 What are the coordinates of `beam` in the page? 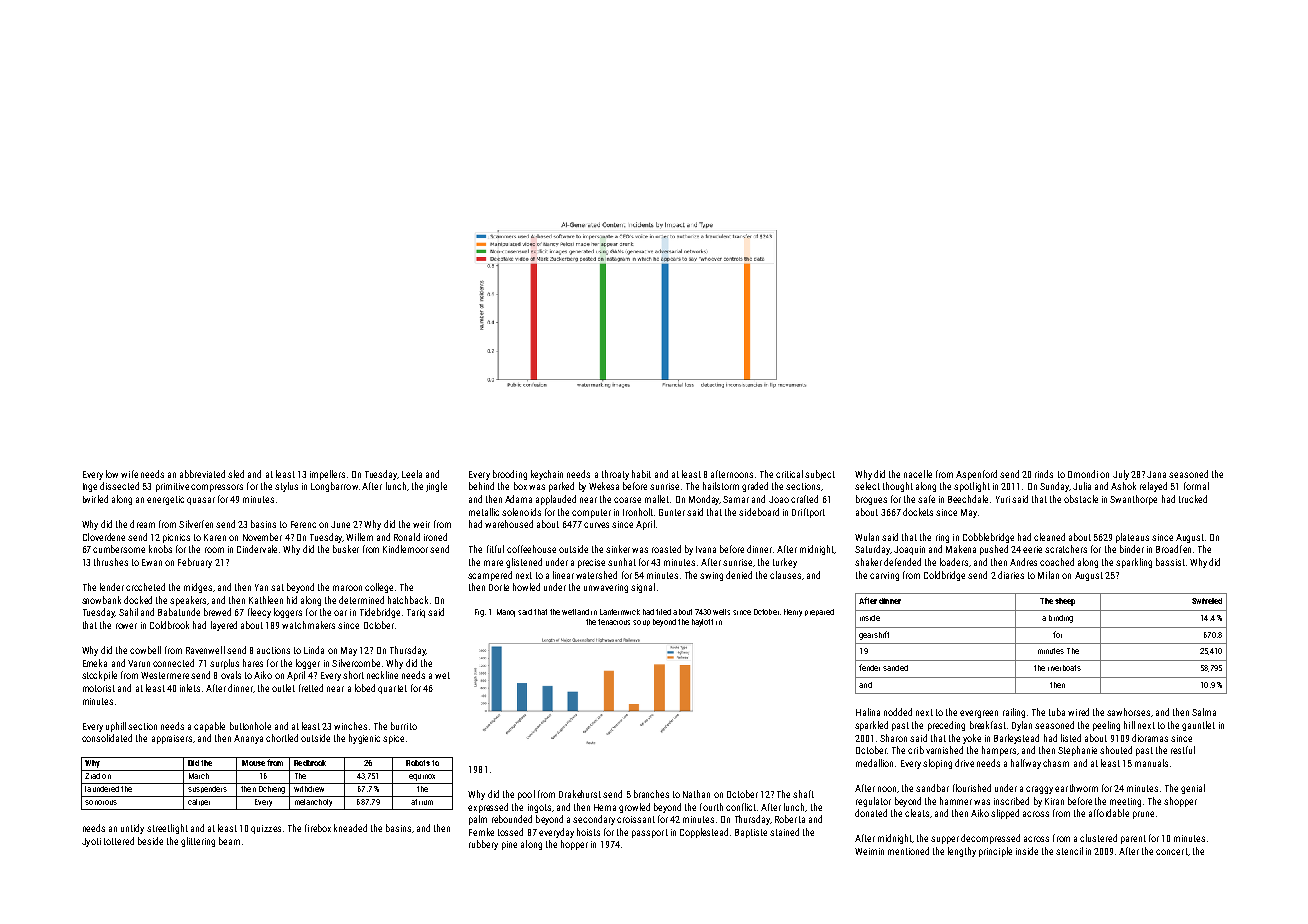 It's located at (229, 841).
